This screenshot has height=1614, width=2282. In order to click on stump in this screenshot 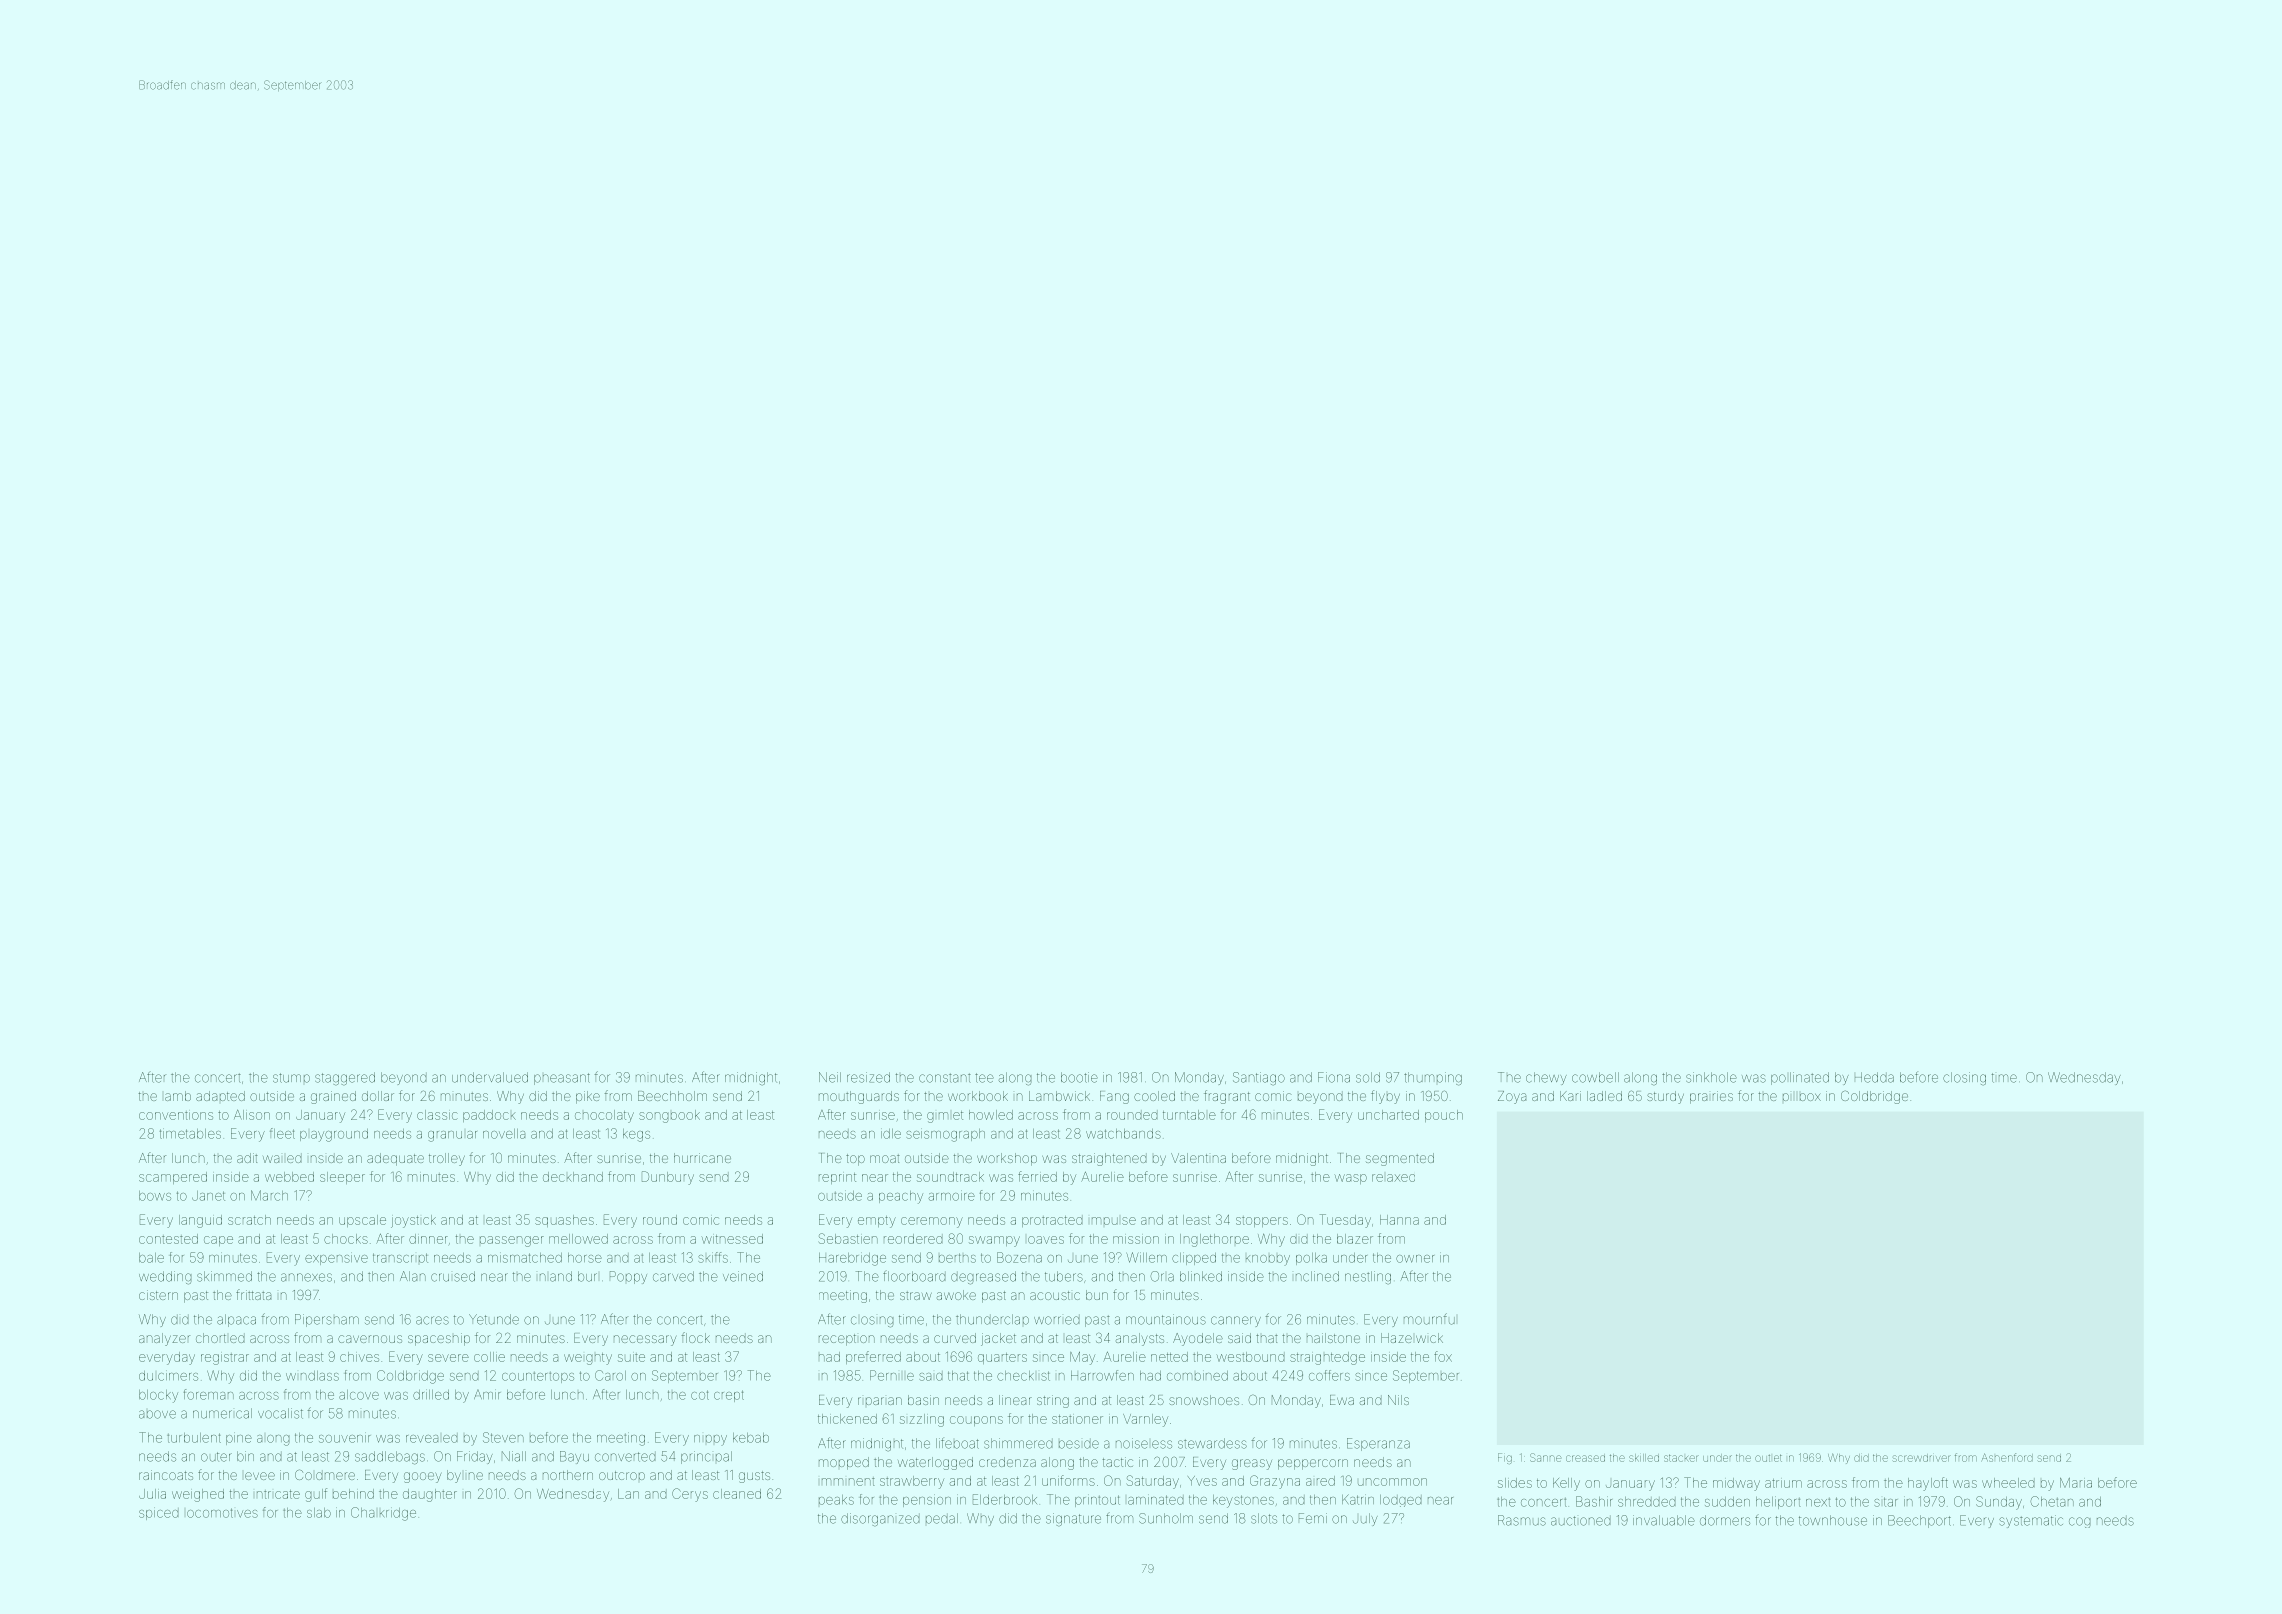, I will do `click(291, 1078)`.
